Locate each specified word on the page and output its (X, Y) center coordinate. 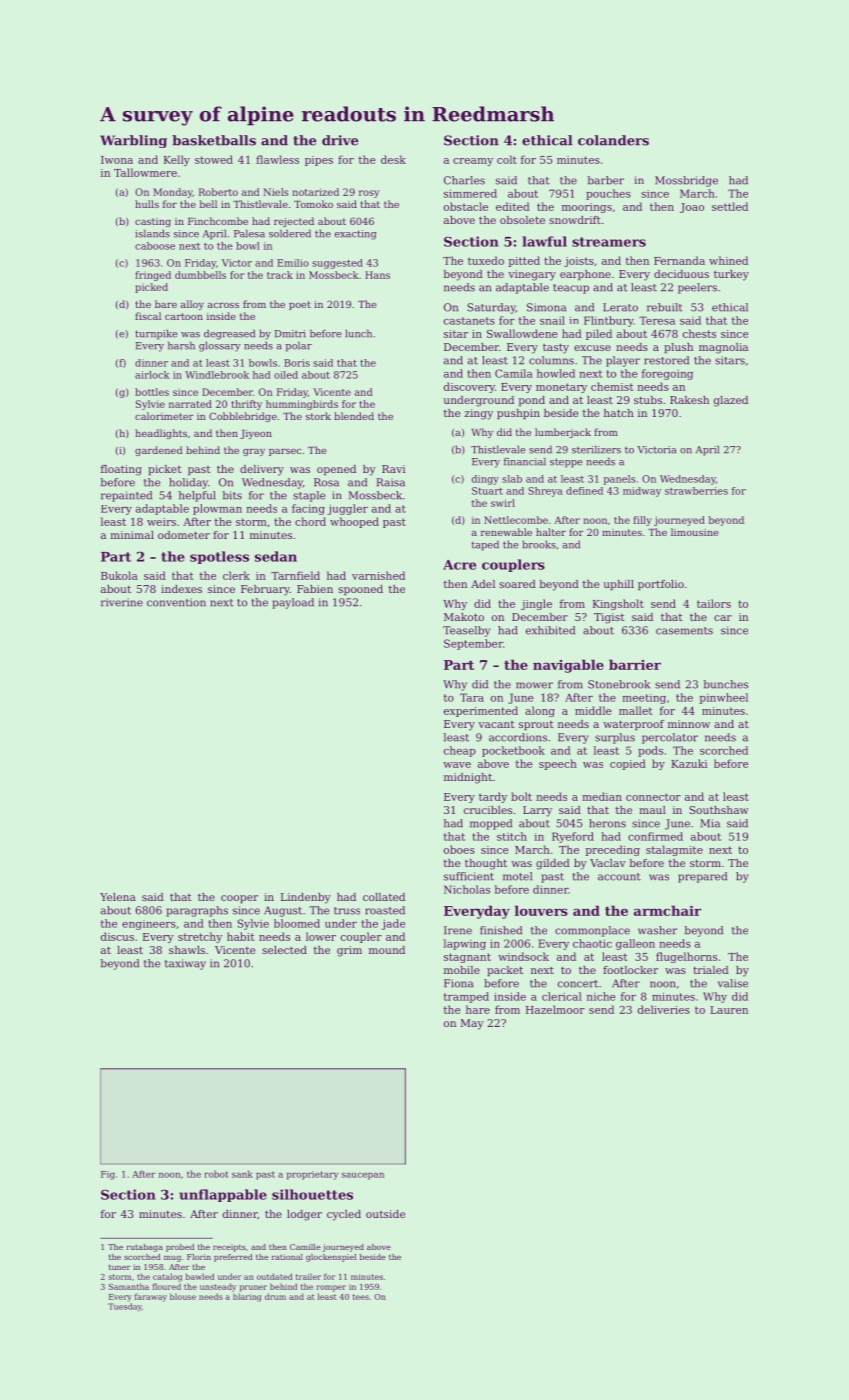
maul (652, 810)
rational (287, 1257)
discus (117, 936)
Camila (514, 373)
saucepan (363, 1176)
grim (349, 951)
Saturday (491, 308)
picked (151, 288)
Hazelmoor (555, 1009)
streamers (609, 242)
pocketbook (513, 751)
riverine (122, 602)
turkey (731, 275)
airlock (152, 375)
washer (657, 930)
